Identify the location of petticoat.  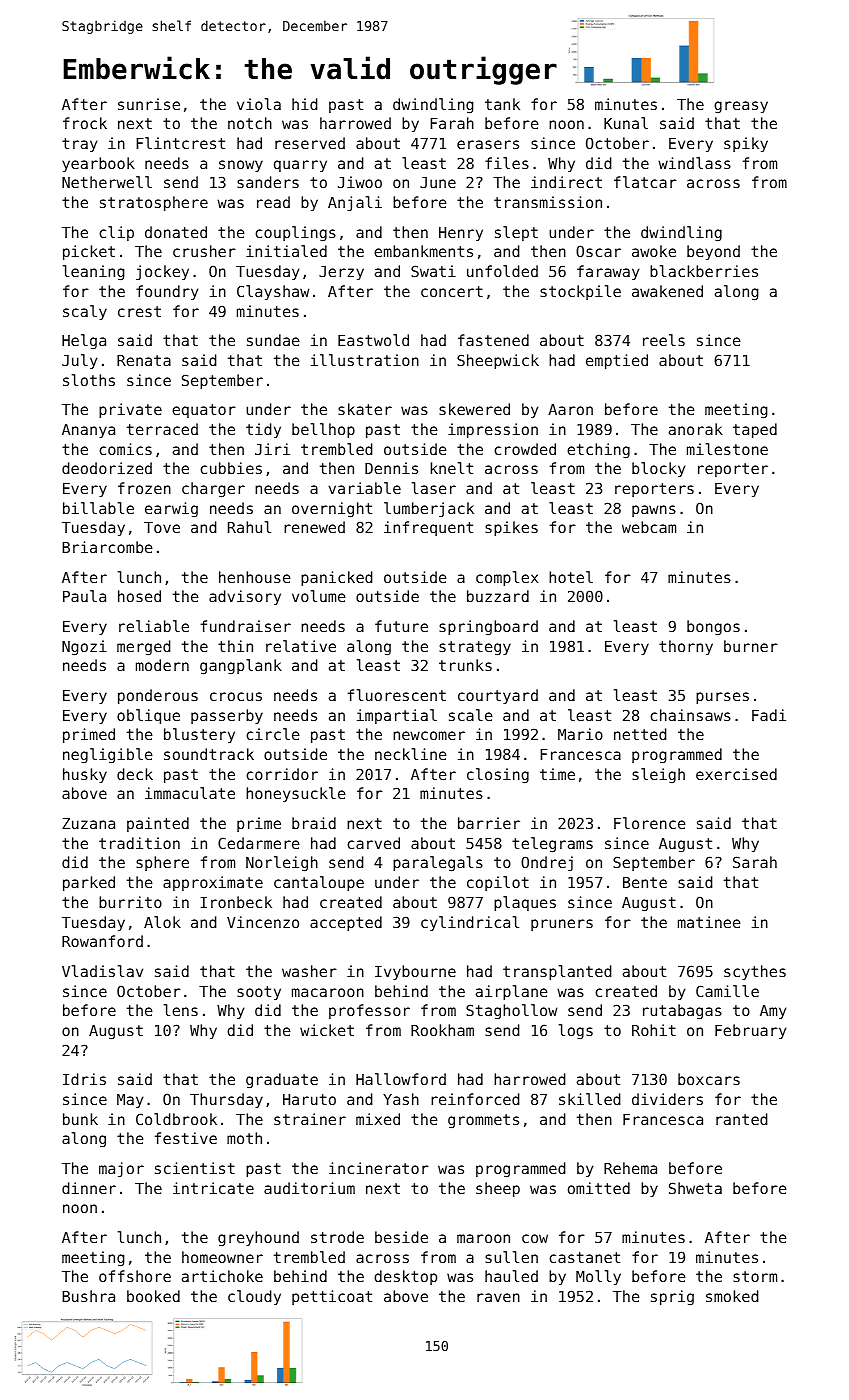
(332, 1297).
